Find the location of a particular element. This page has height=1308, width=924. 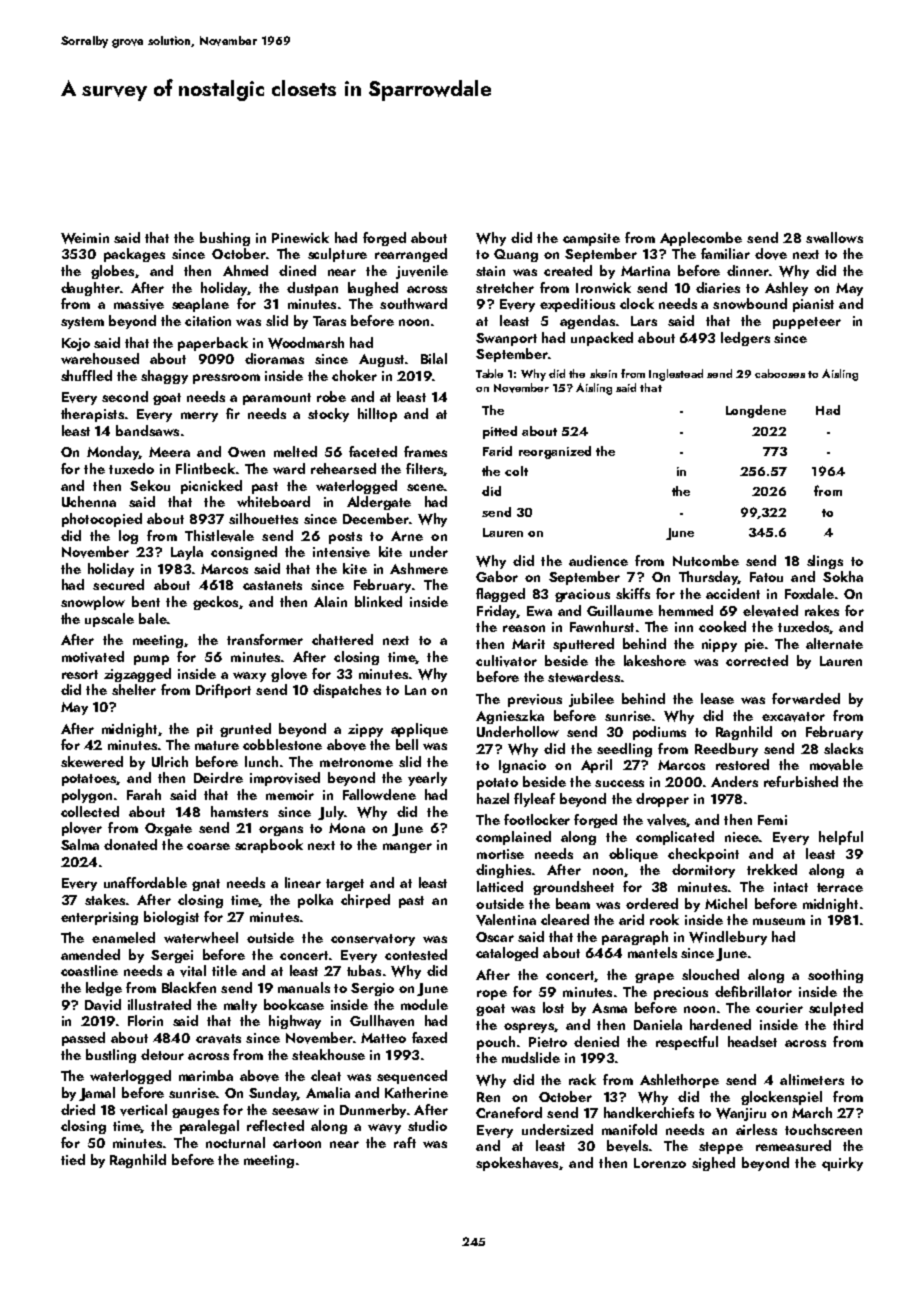

secured is located at coordinates (118, 584).
